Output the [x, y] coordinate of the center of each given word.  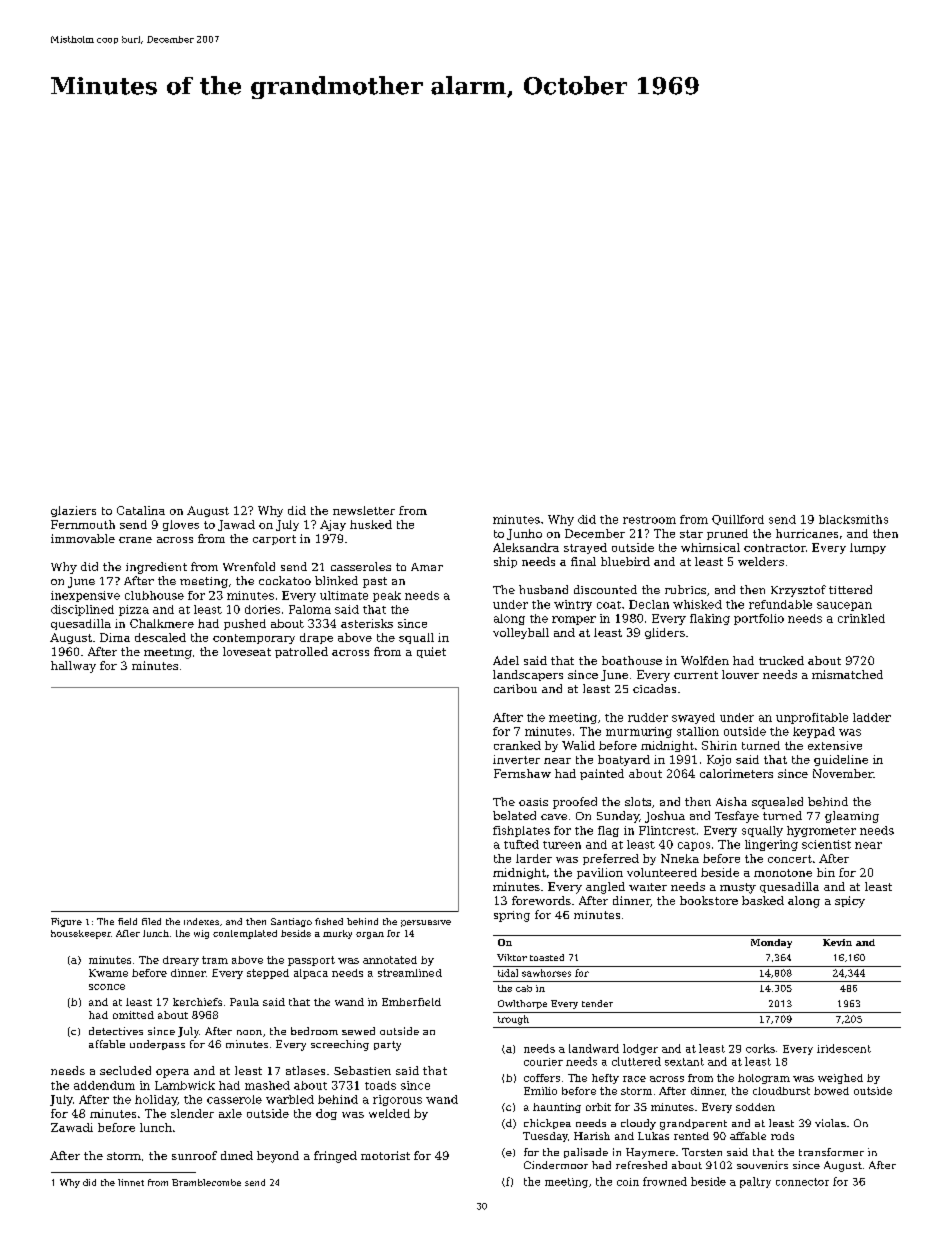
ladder [872, 717]
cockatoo [285, 580]
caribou [515, 688]
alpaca [311, 974]
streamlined [410, 973]
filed [151, 921]
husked [371, 524]
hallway [73, 667]
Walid [578, 745]
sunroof [194, 1155]
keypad [814, 732]
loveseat [247, 651]
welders [761, 561]
